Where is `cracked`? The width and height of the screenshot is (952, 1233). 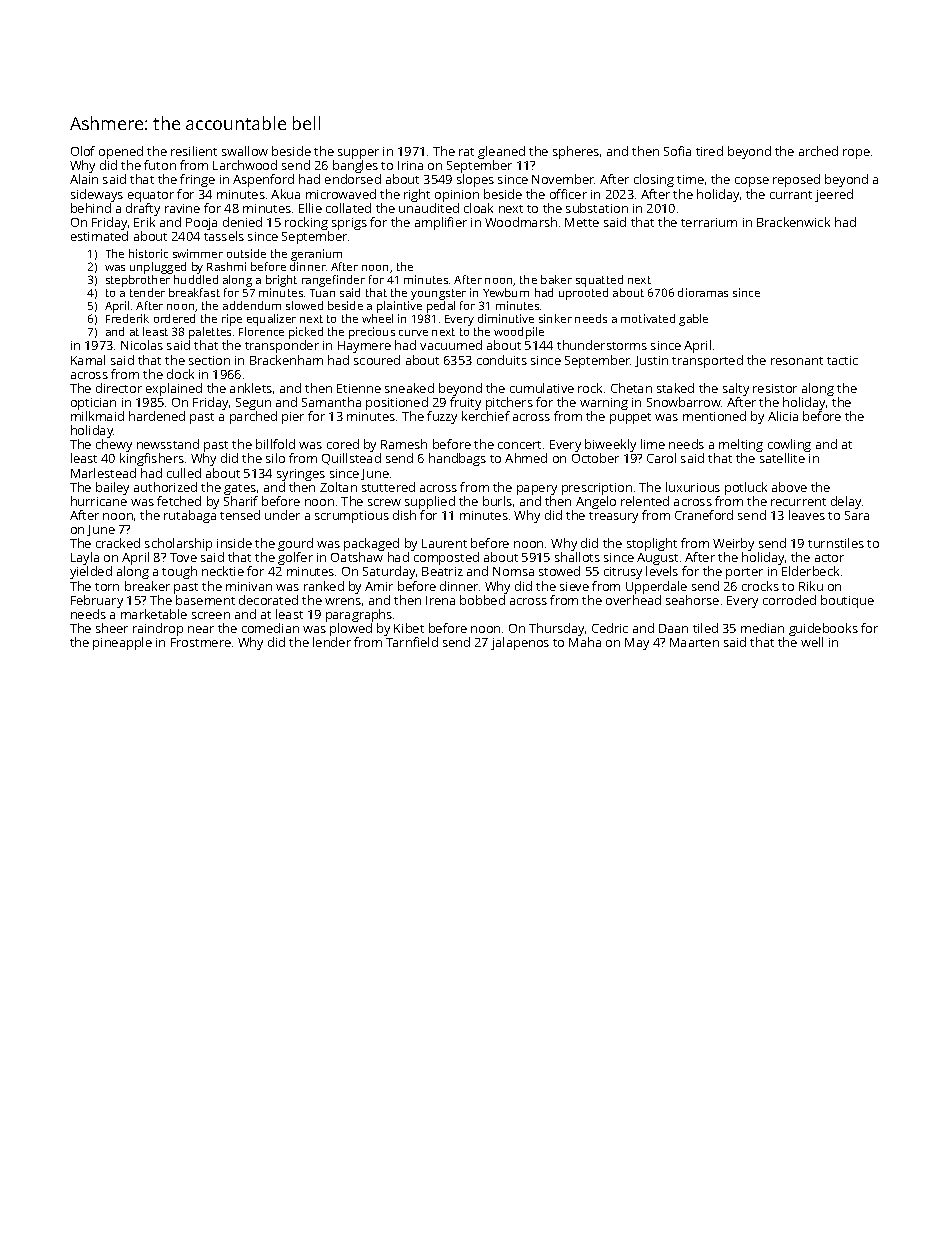 cracked is located at coordinates (118, 543).
